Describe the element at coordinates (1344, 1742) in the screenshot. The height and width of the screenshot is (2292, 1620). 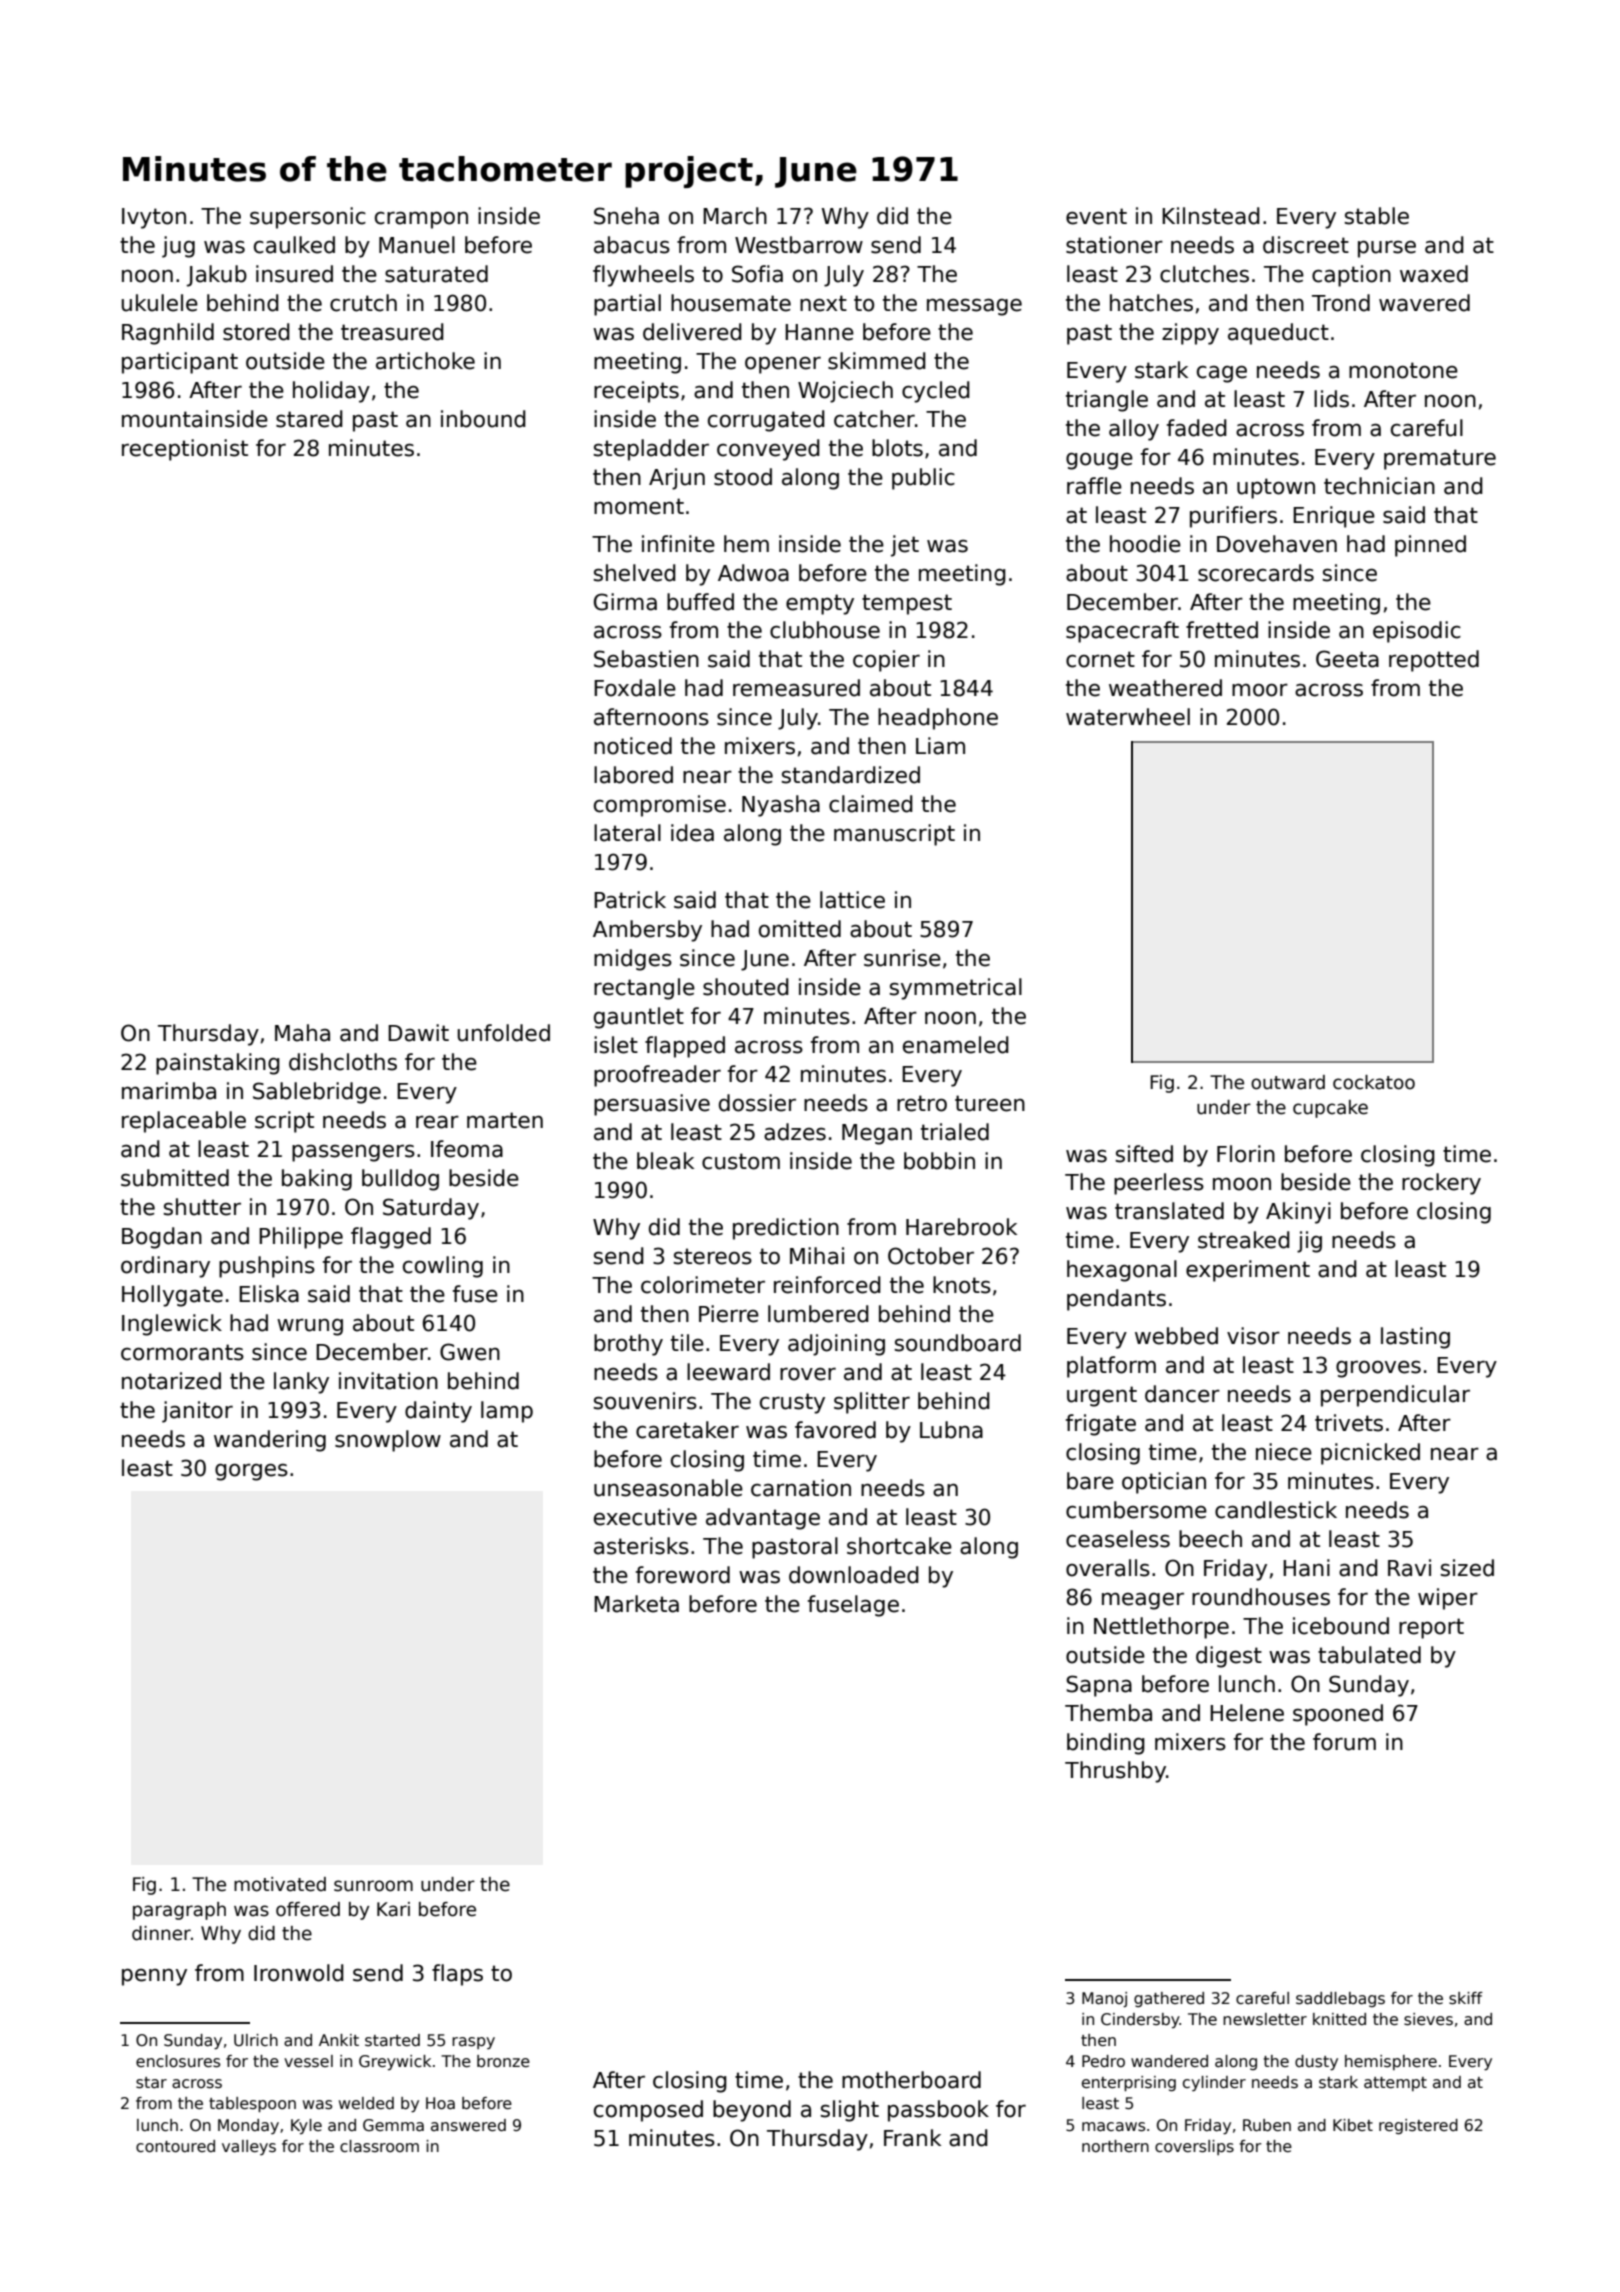
I see `forum` at that location.
